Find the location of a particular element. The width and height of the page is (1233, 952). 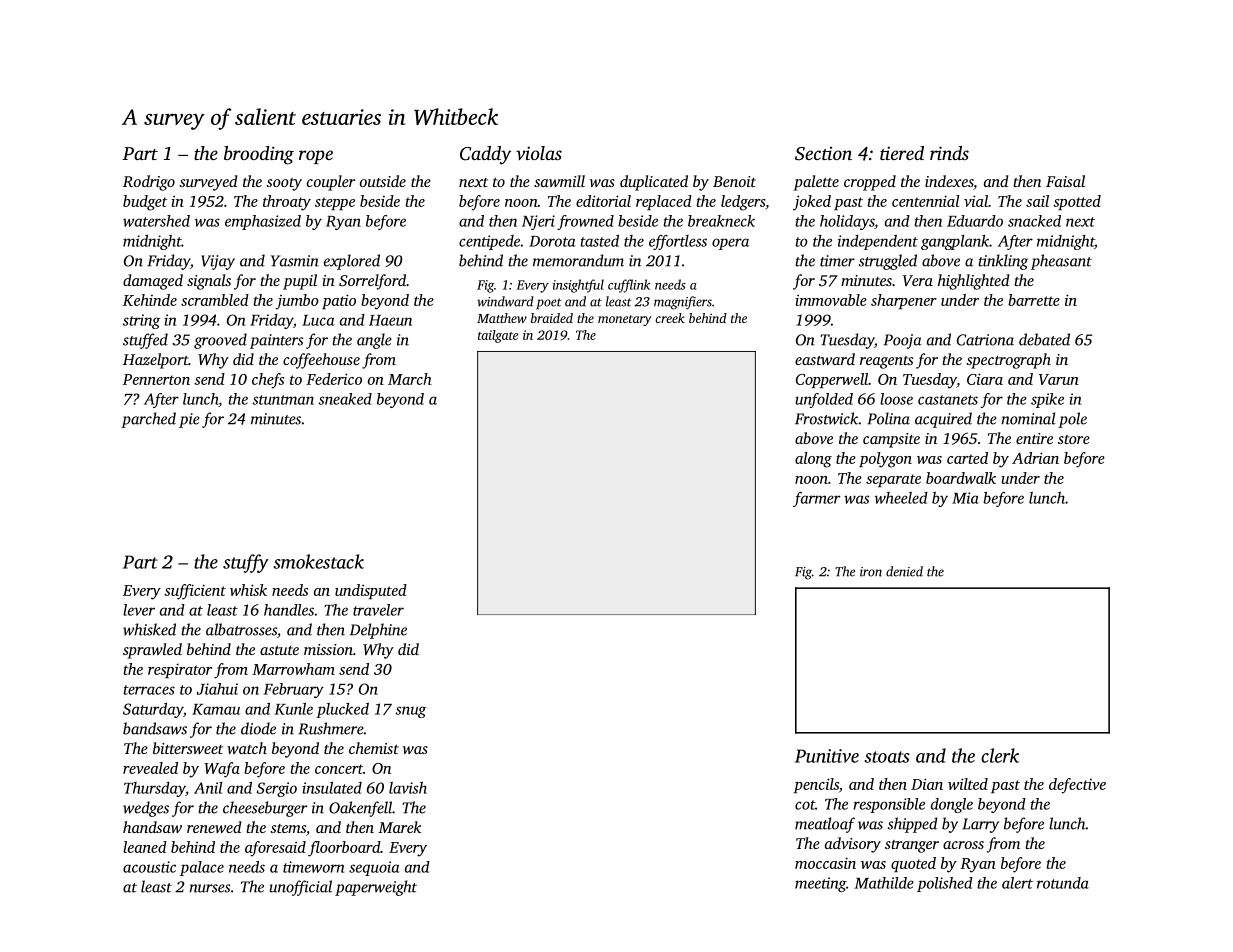

sooty is located at coordinates (284, 184).
